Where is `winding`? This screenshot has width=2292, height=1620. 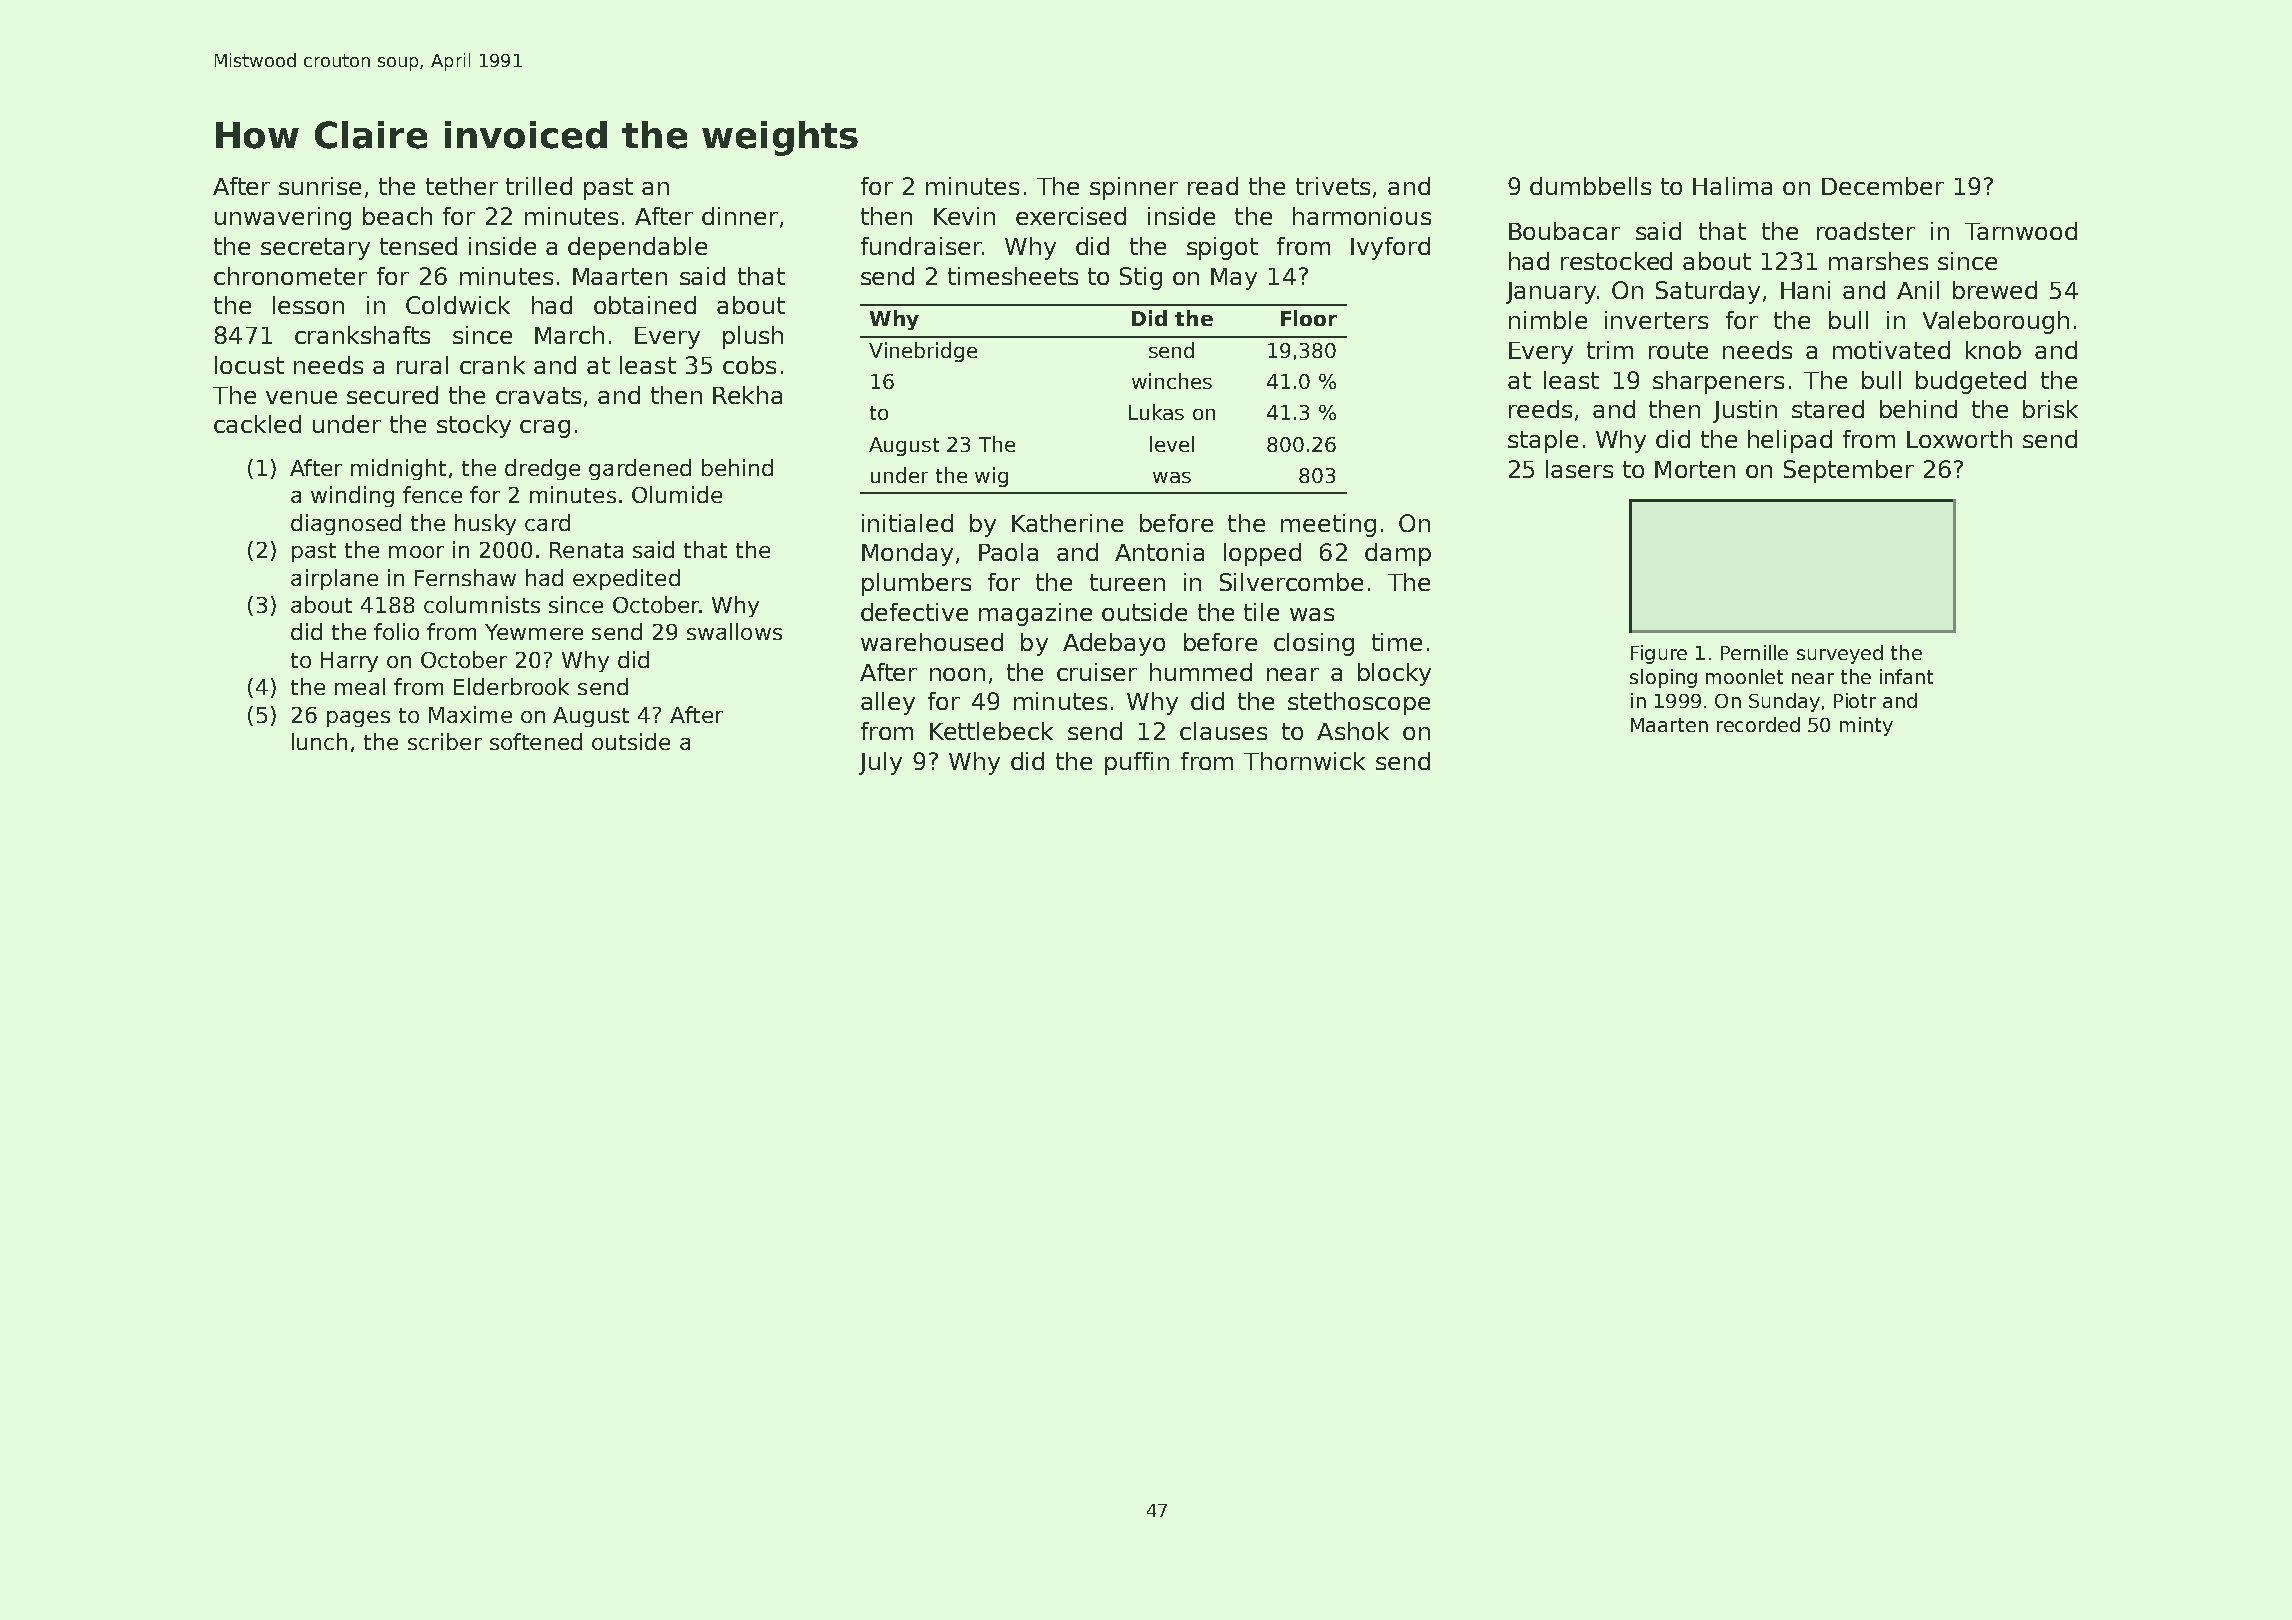
winding is located at coordinates (352, 496).
